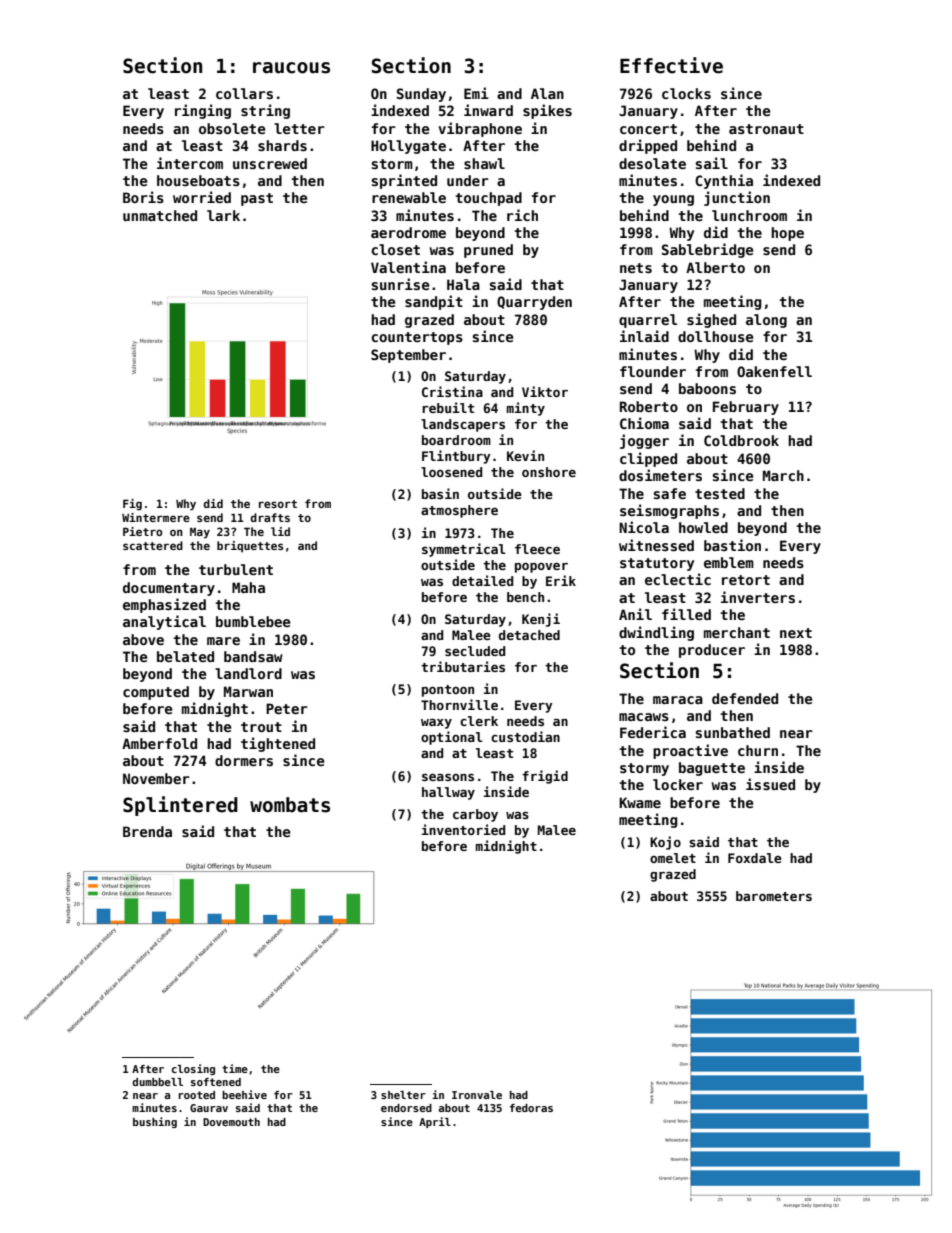  What do you see at coordinates (403, 1095) in the screenshot?
I see `shelter` at bounding box center [403, 1095].
